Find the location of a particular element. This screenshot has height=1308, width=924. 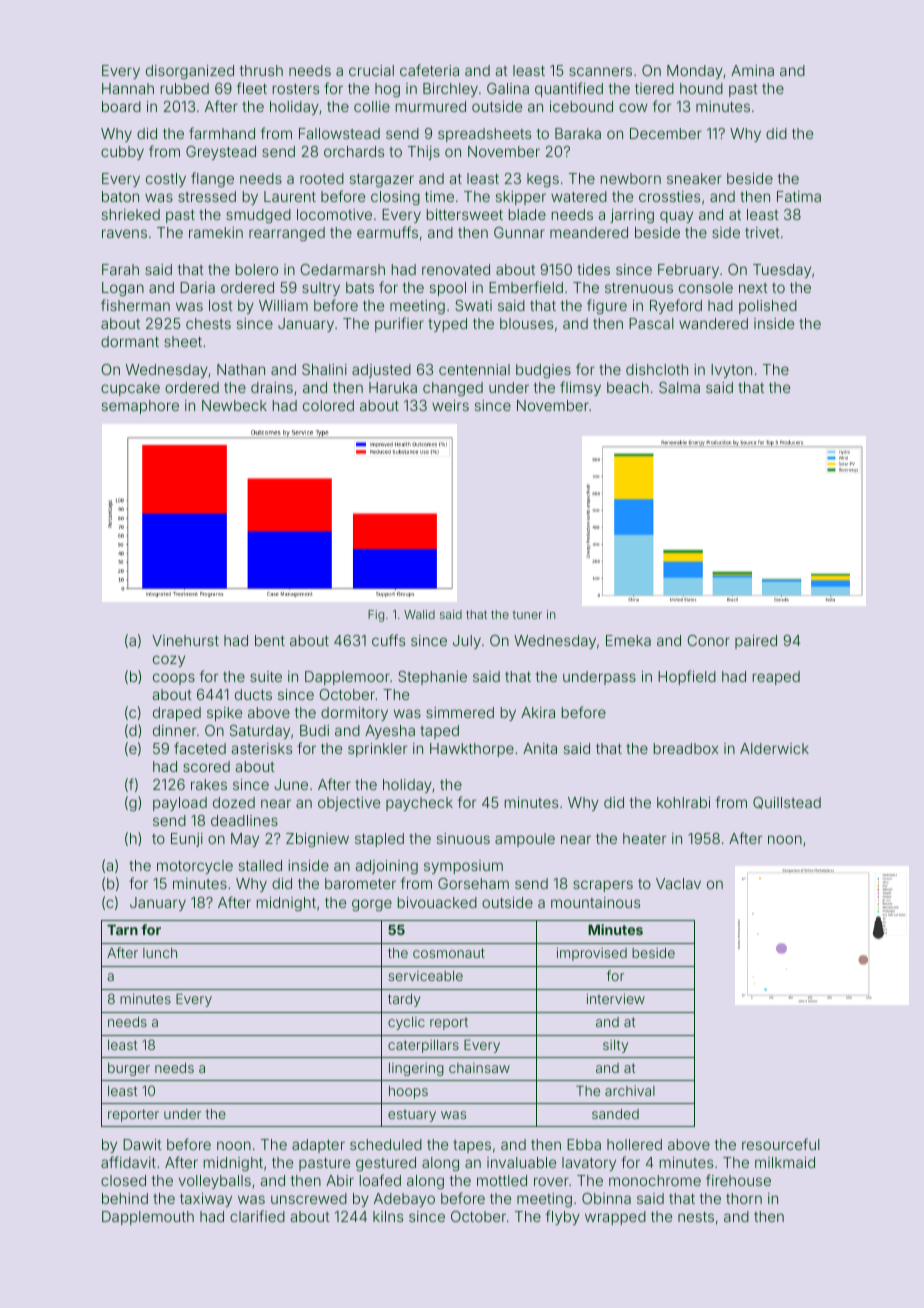

Greystead is located at coordinates (221, 153).
